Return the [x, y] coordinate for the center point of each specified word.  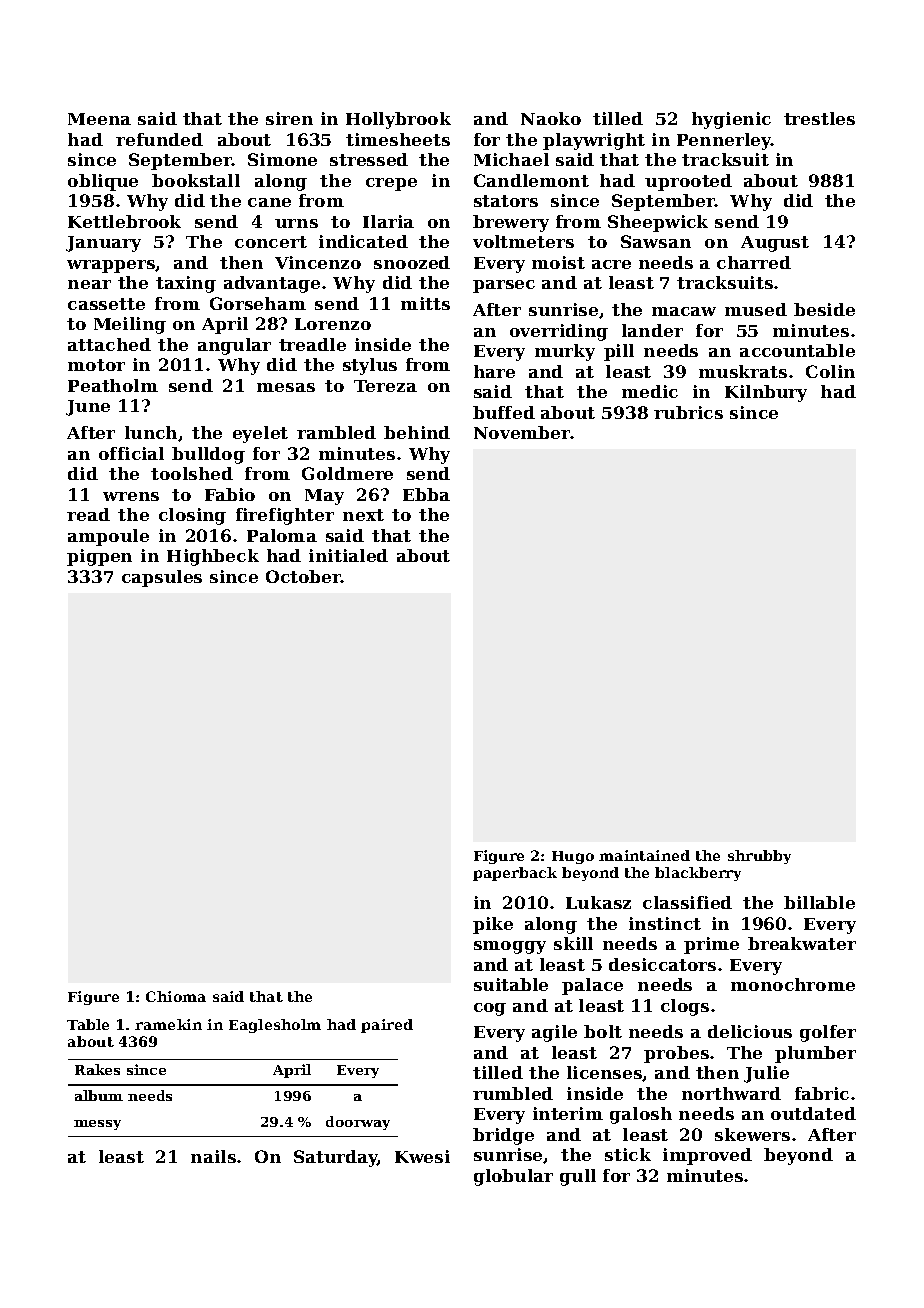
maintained [644, 855]
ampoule [108, 537]
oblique [103, 182]
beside [824, 309]
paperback [515, 874]
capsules [162, 578]
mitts [425, 303]
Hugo [573, 857]
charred [754, 262]
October [303, 576]
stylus [370, 366]
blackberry [698, 874]
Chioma [176, 996]
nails [213, 1156]
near [89, 284]
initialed [348, 555]
